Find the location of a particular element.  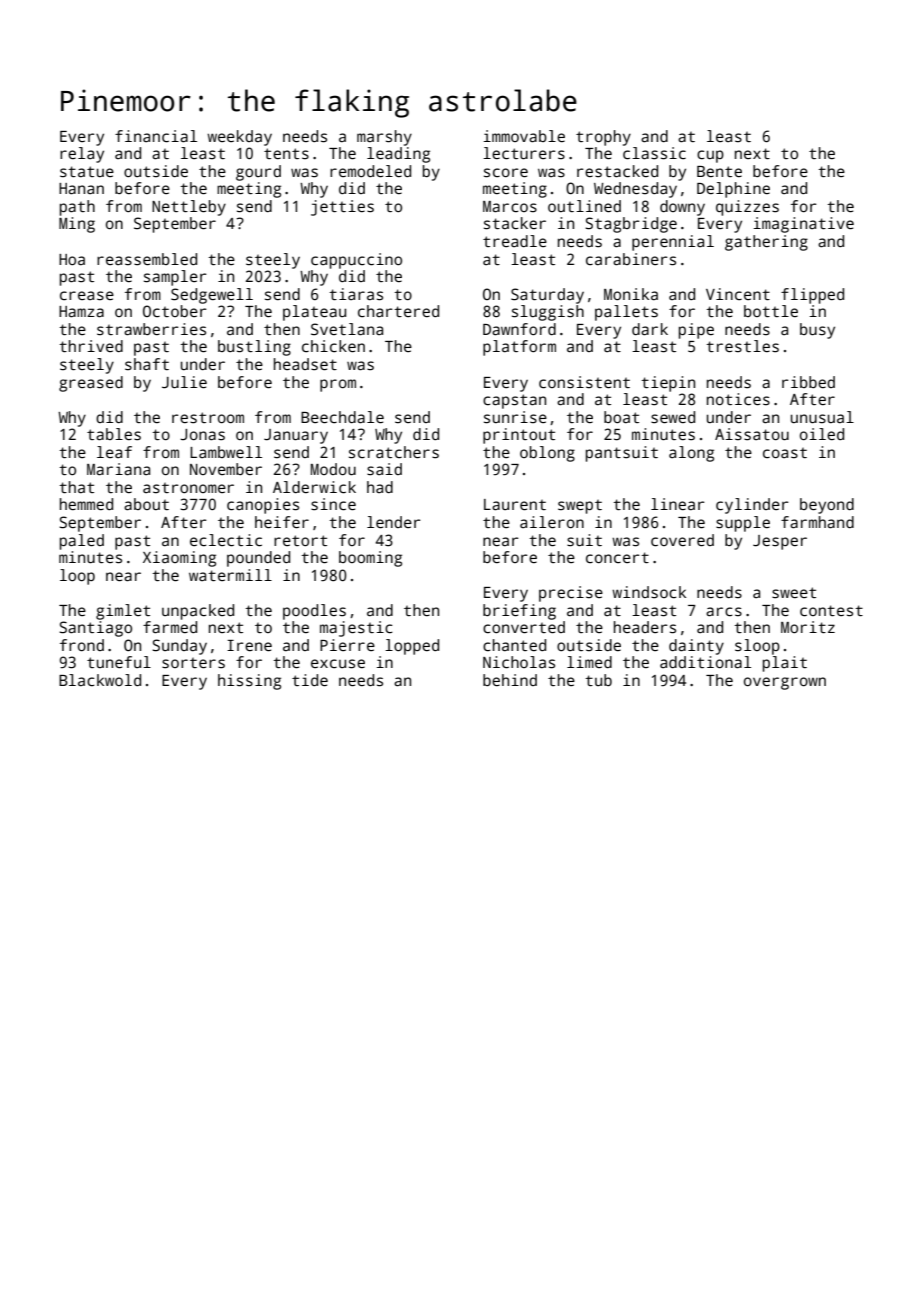

marshy is located at coordinates (384, 138).
